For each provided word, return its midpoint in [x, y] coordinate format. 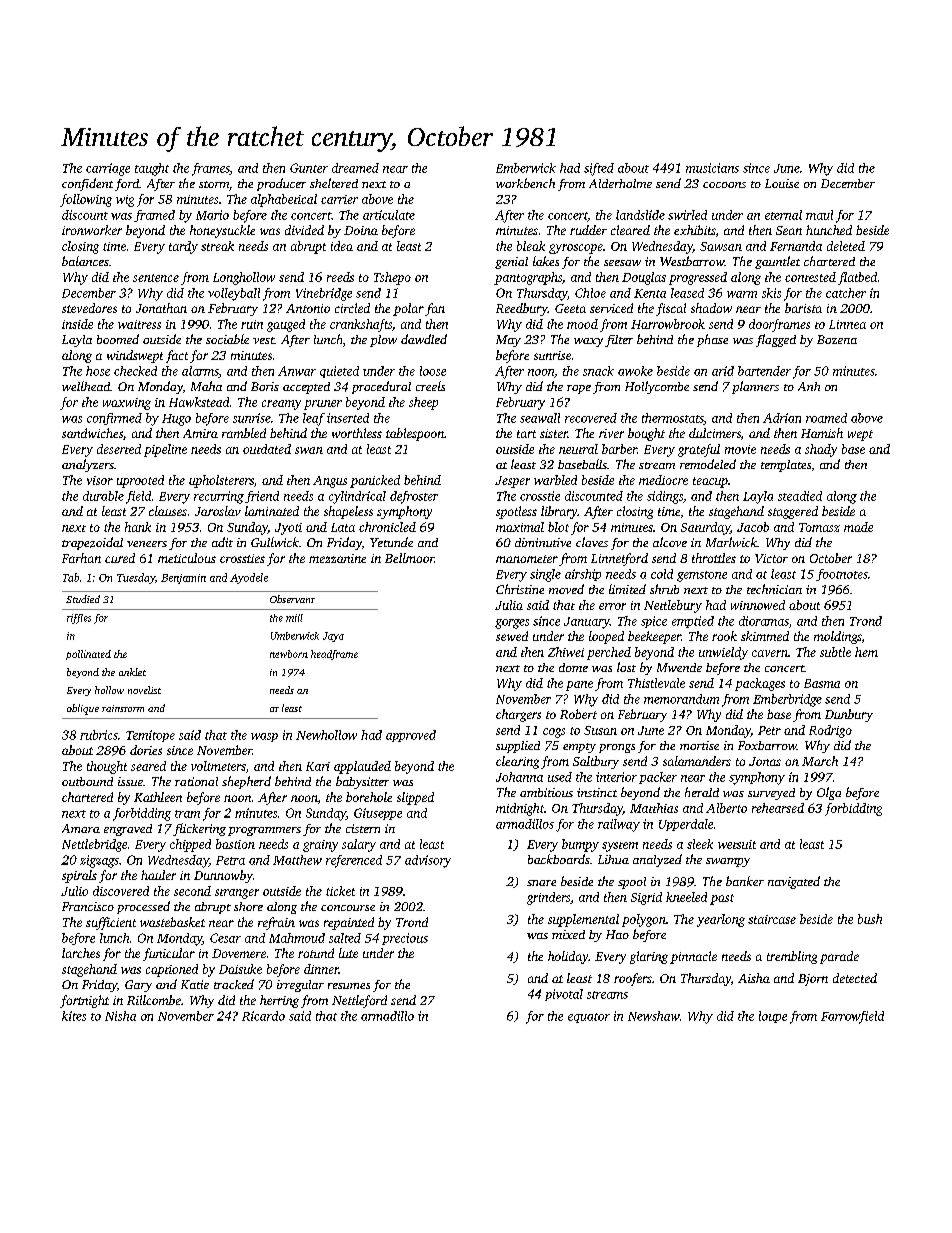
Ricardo [263, 1016]
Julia [509, 605]
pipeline [165, 450]
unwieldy [723, 653]
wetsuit [737, 844]
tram [187, 814]
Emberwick [526, 168]
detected [855, 978]
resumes [349, 986]
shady [821, 450]
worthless [357, 433]
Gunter [309, 168]
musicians [712, 168]
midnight [520, 809]
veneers [147, 544]
